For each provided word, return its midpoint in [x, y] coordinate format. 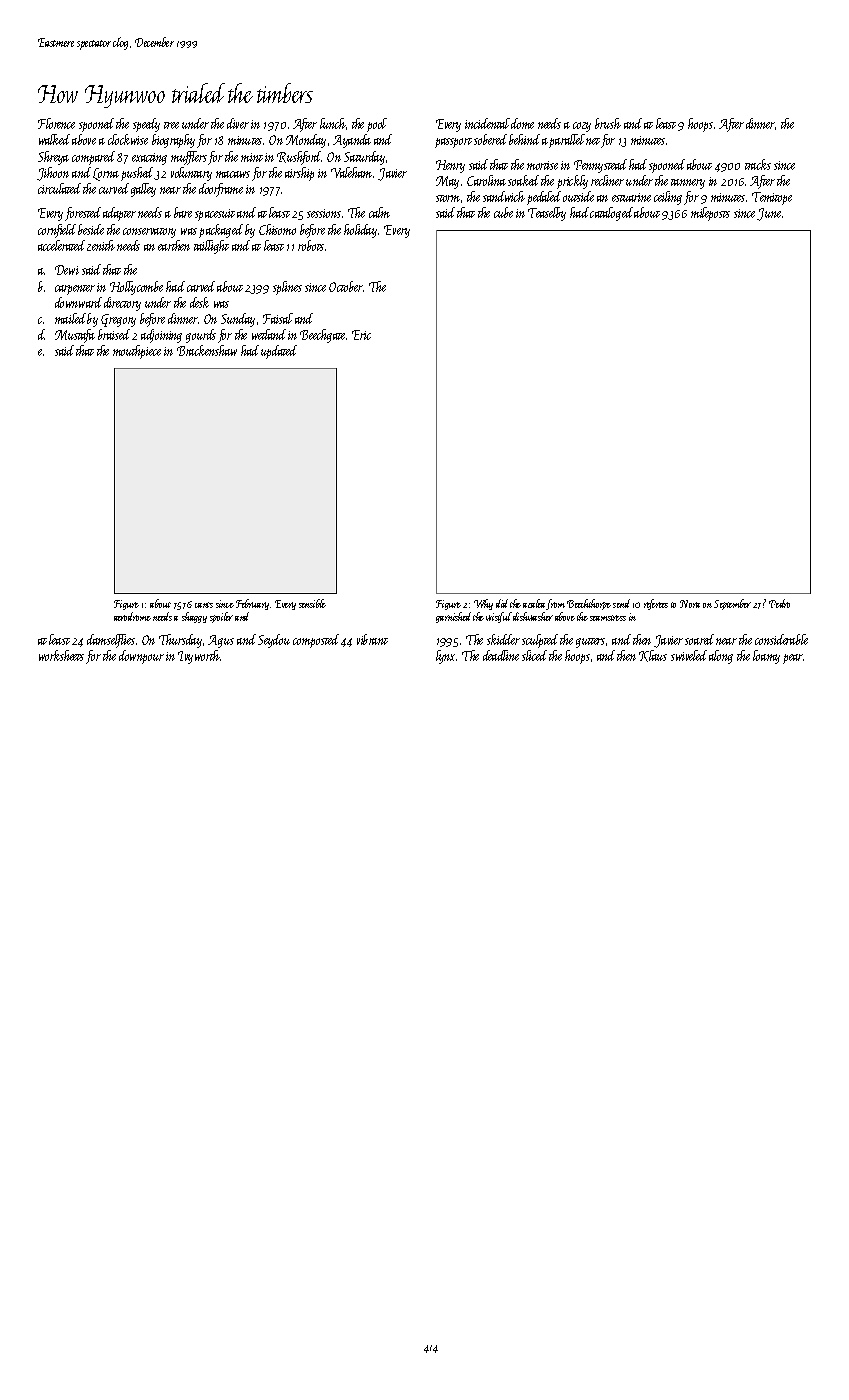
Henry [450, 166]
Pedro [779, 603]
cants [204, 605]
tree [171, 125]
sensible [312, 603]
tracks [758, 164]
